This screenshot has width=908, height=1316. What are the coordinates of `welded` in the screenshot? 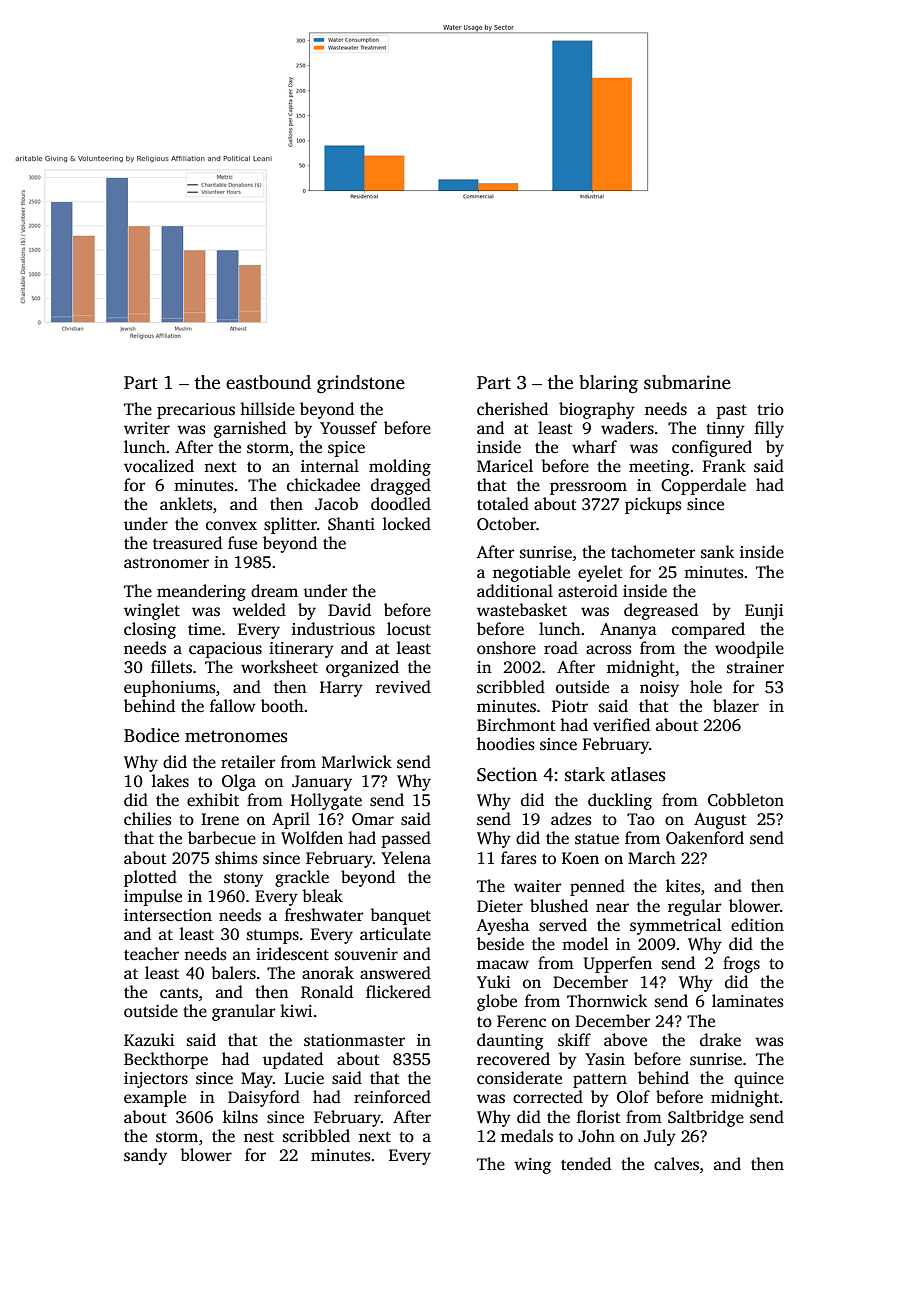 It's located at (259, 610).
